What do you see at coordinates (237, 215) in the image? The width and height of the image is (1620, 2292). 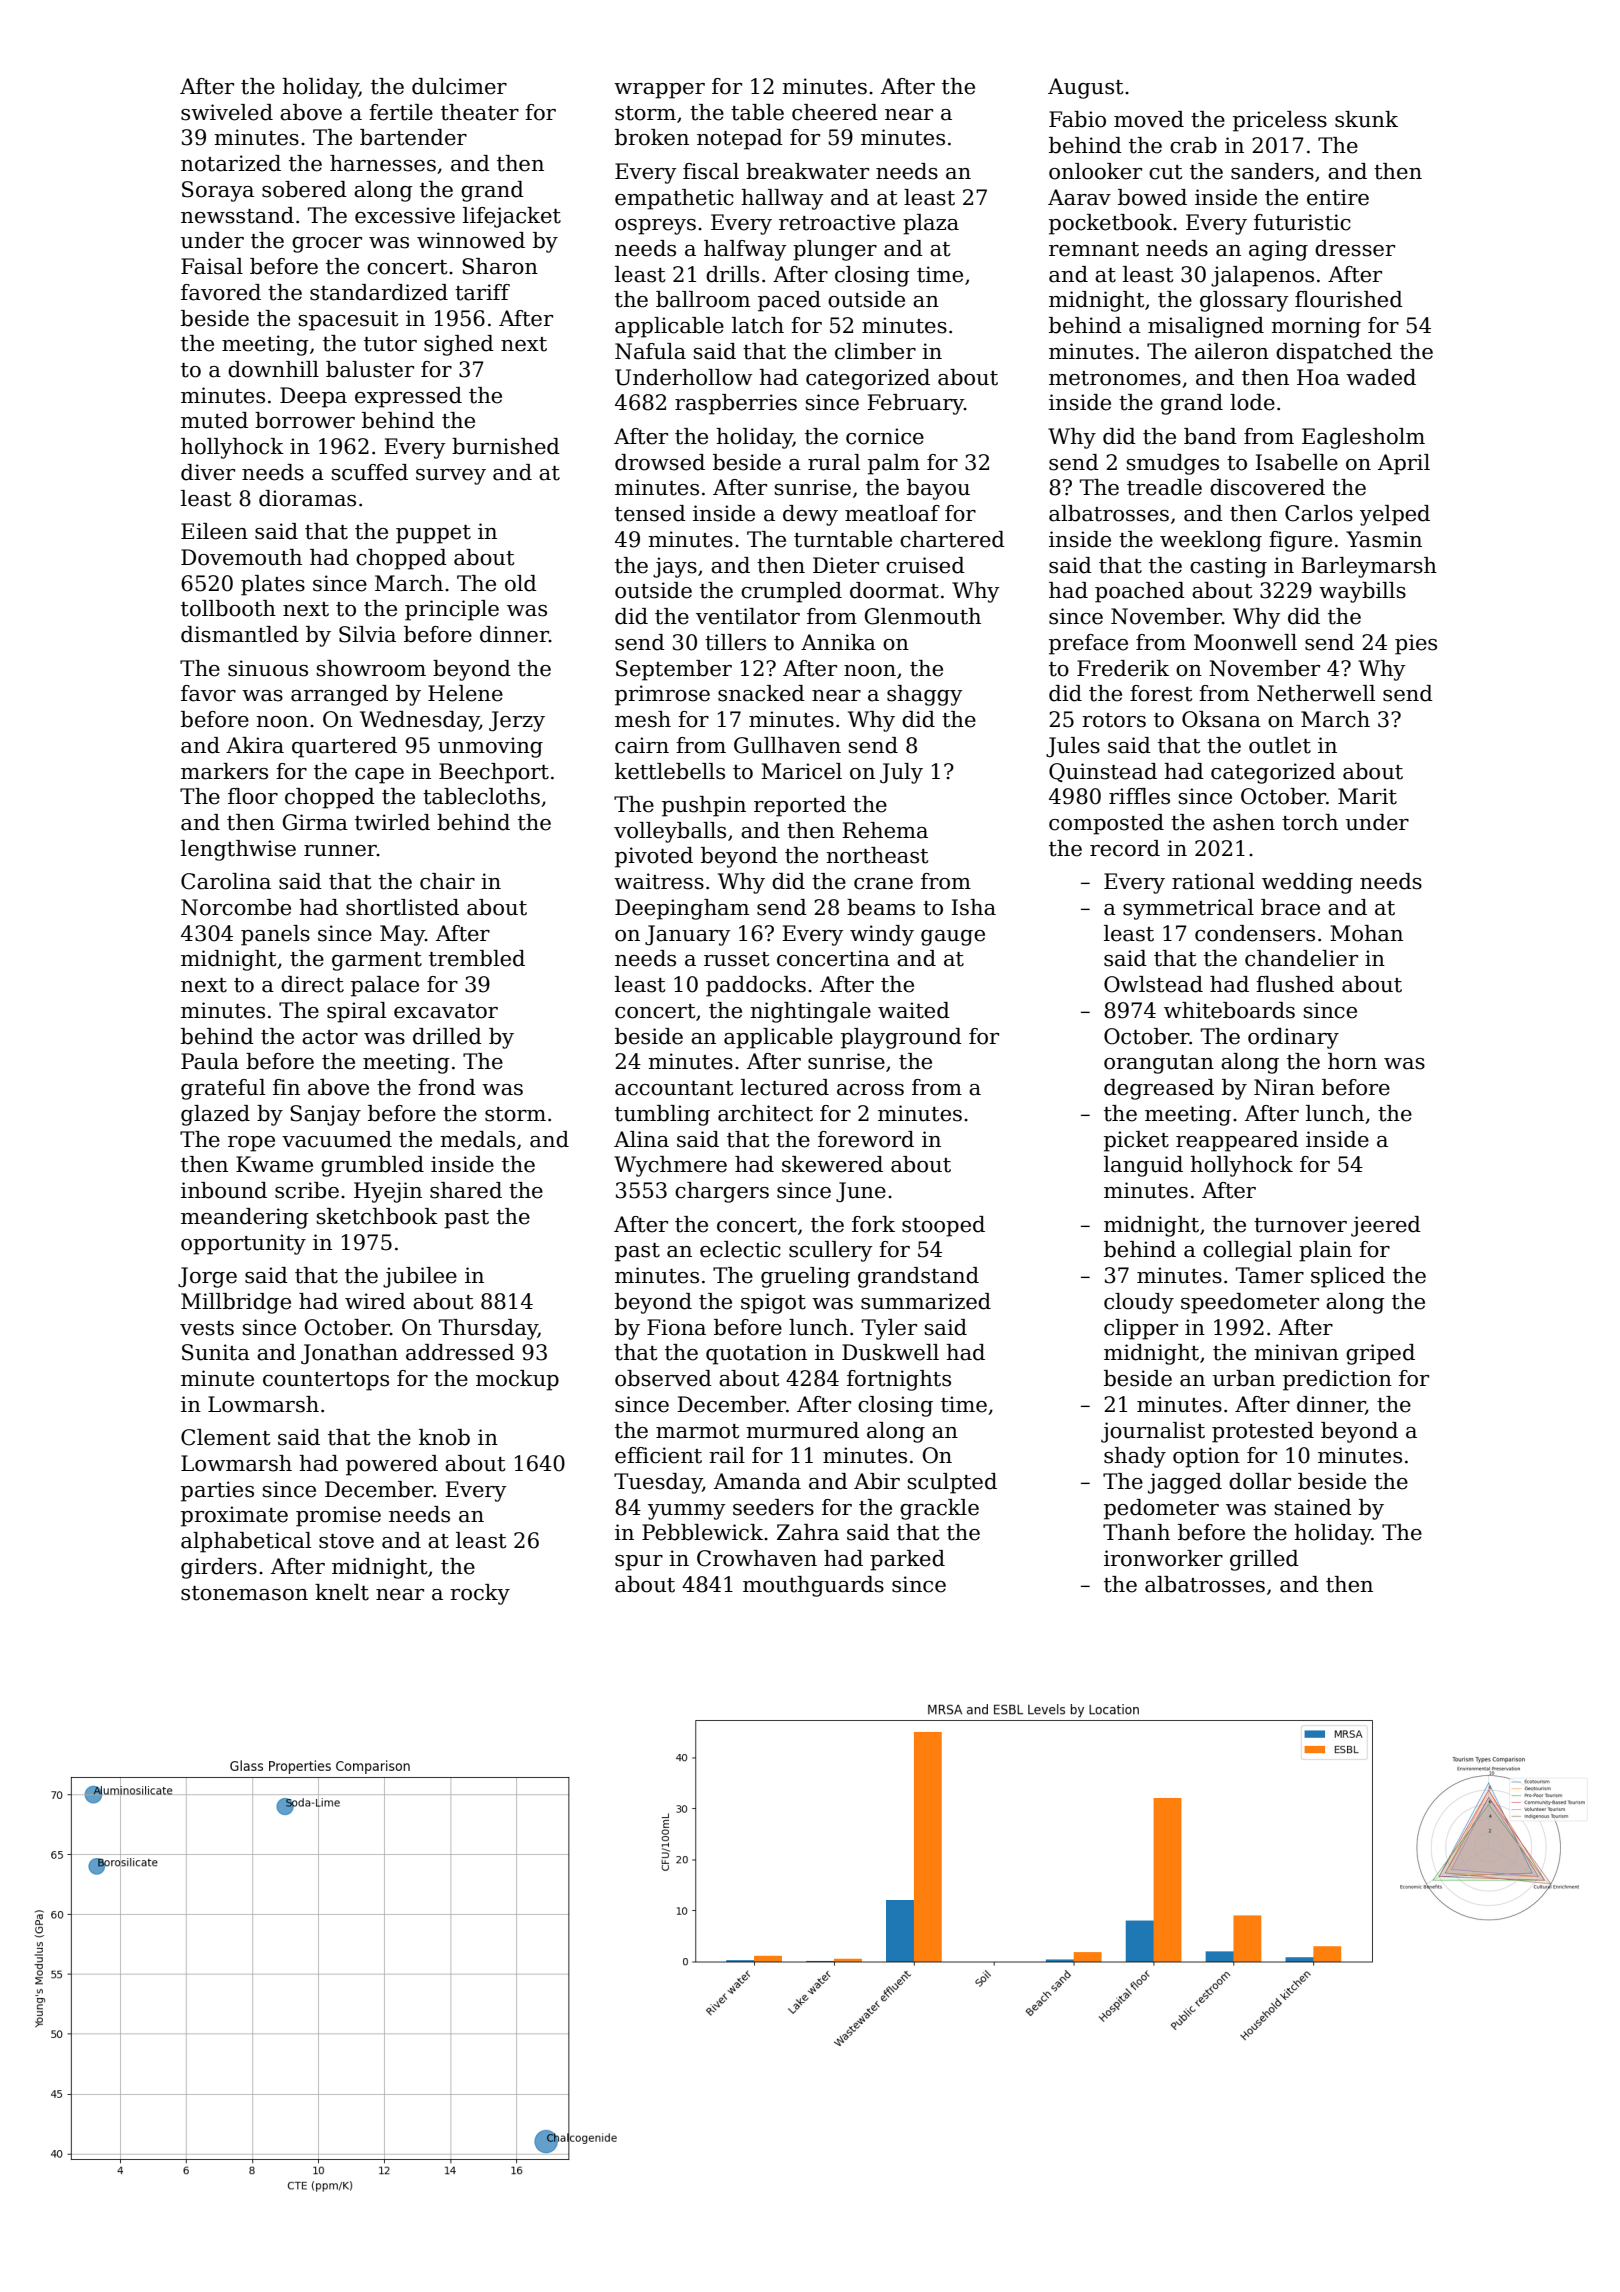 I see `newsstand` at bounding box center [237, 215].
